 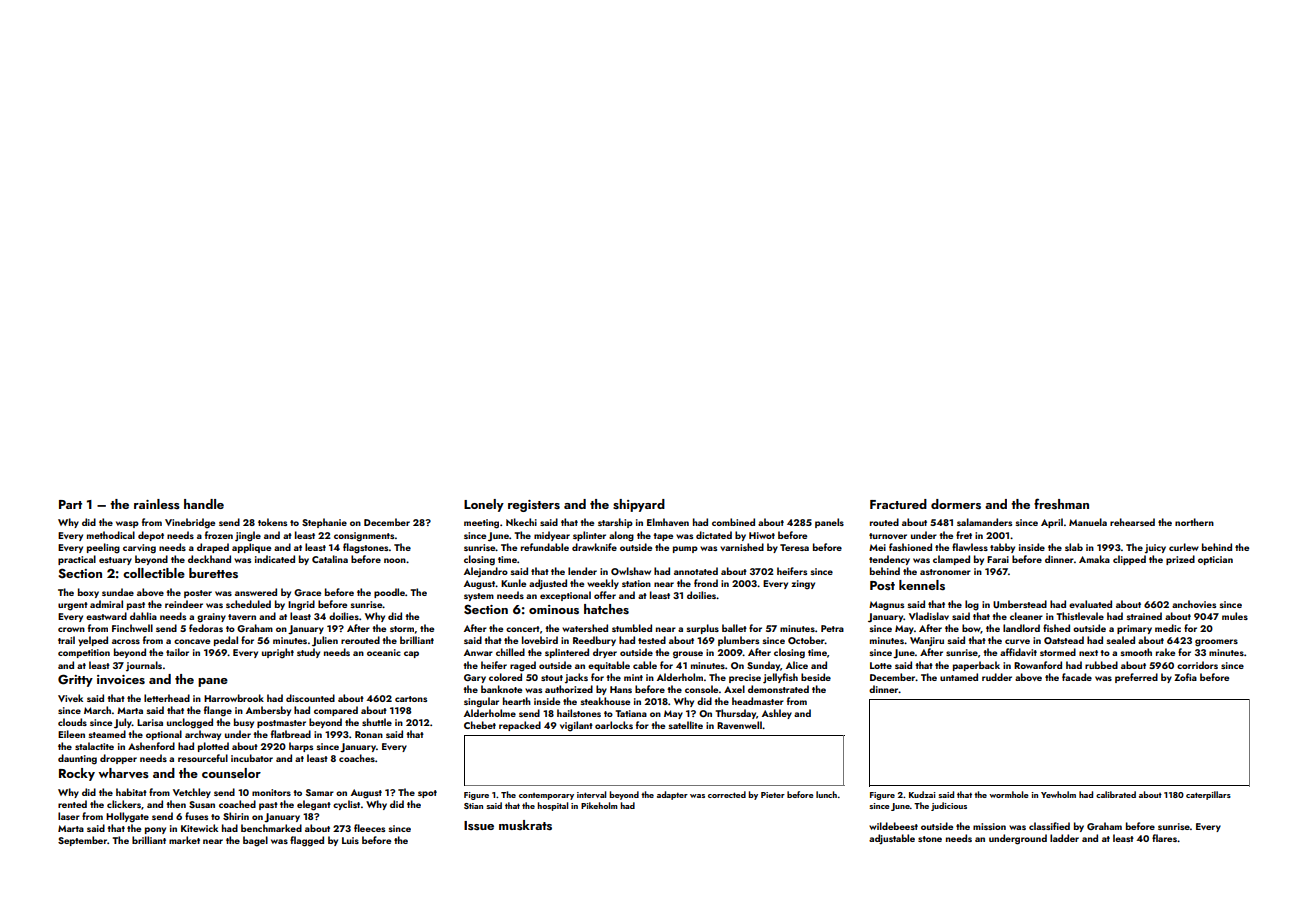 What do you see at coordinates (1077, 677) in the image?
I see `facade` at bounding box center [1077, 677].
